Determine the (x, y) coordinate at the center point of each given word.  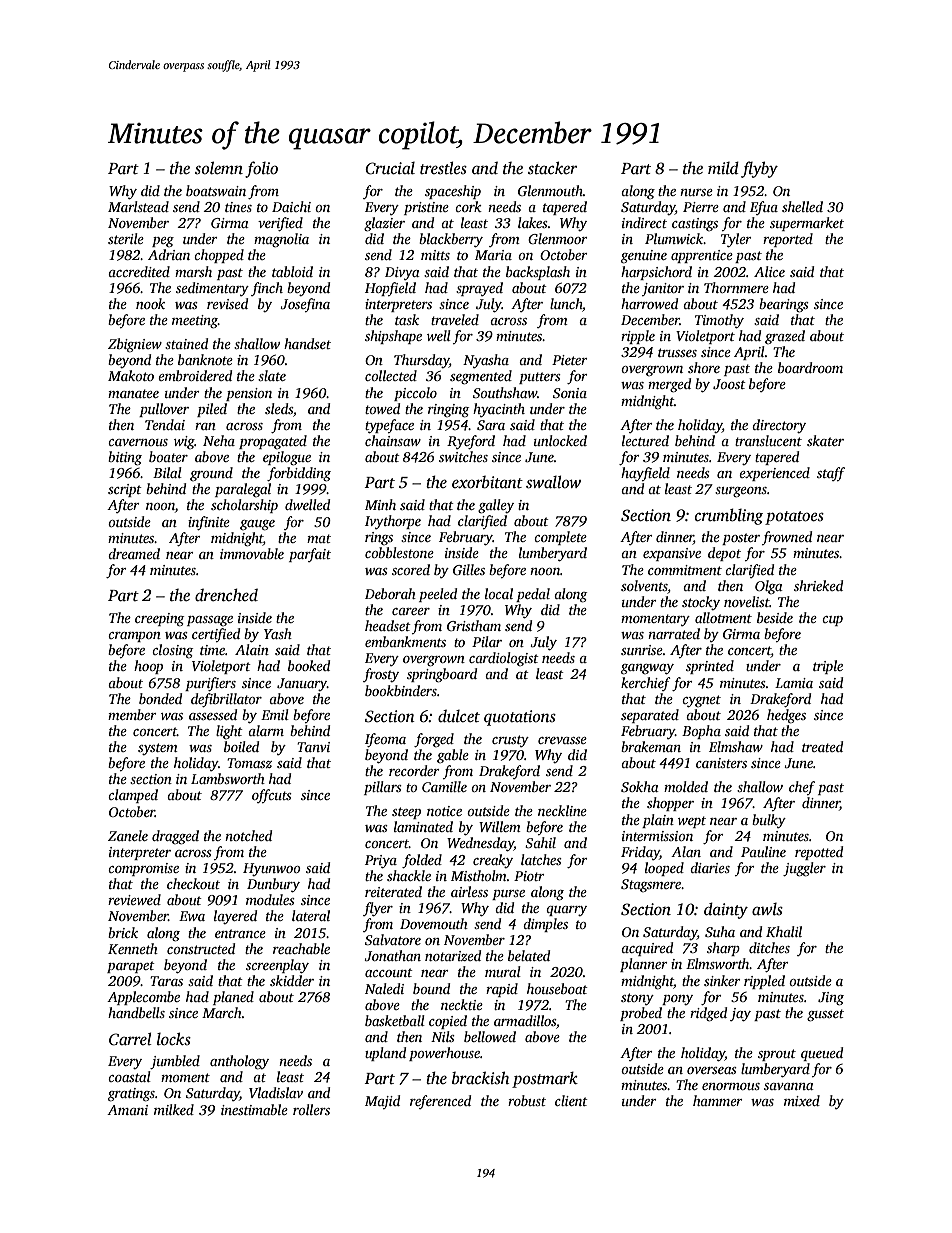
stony (637, 999)
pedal (533, 595)
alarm (266, 730)
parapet (131, 967)
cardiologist (504, 659)
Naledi (384, 988)
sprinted (710, 667)
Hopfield (390, 289)
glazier (384, 224)
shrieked (818, 585)
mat (319, 538)
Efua (764, 208)
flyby (759, 169)
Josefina (305, 305)
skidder (292, 980)
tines (238, 207)
